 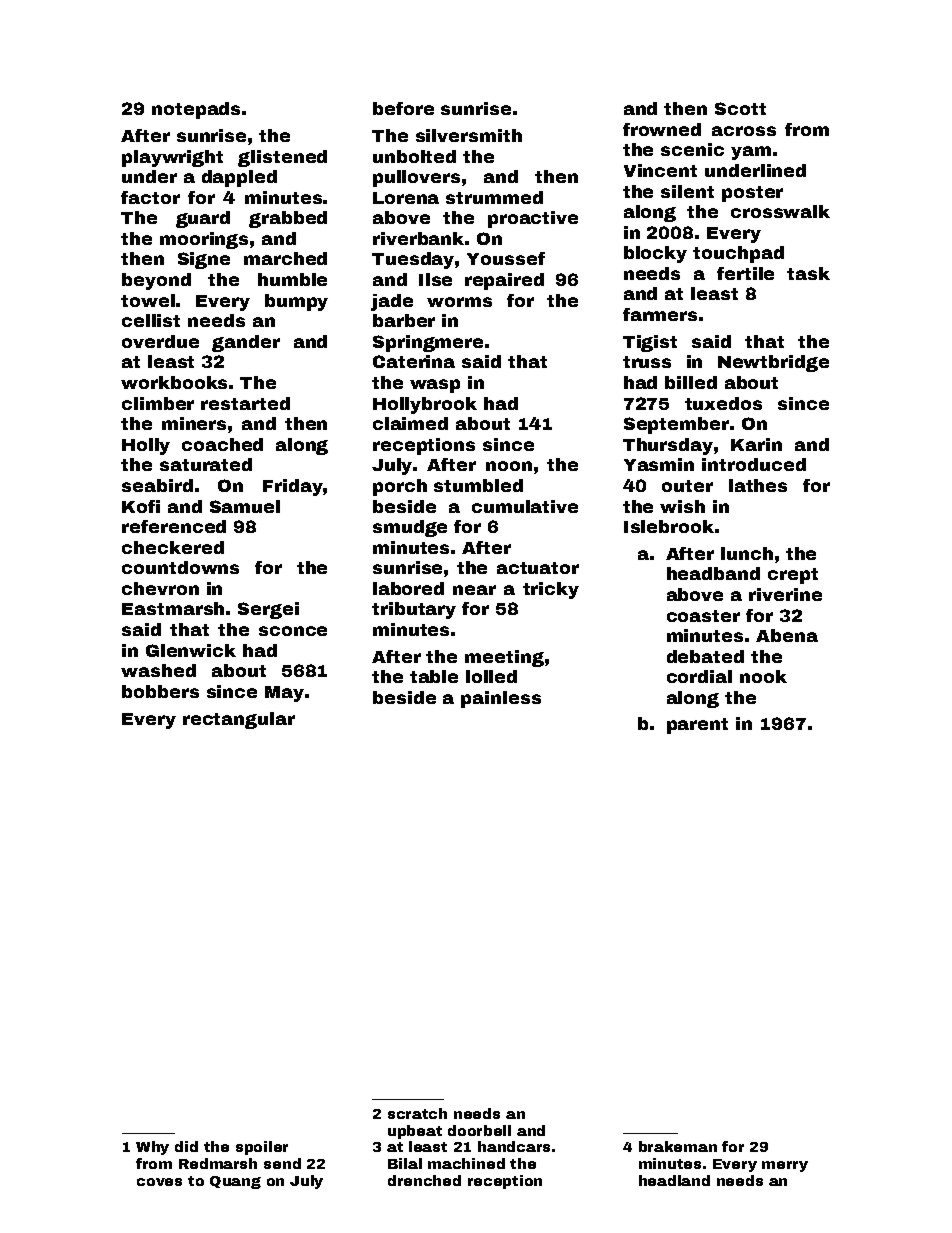 I want to click on merry, so click(x=785, y=1166).
